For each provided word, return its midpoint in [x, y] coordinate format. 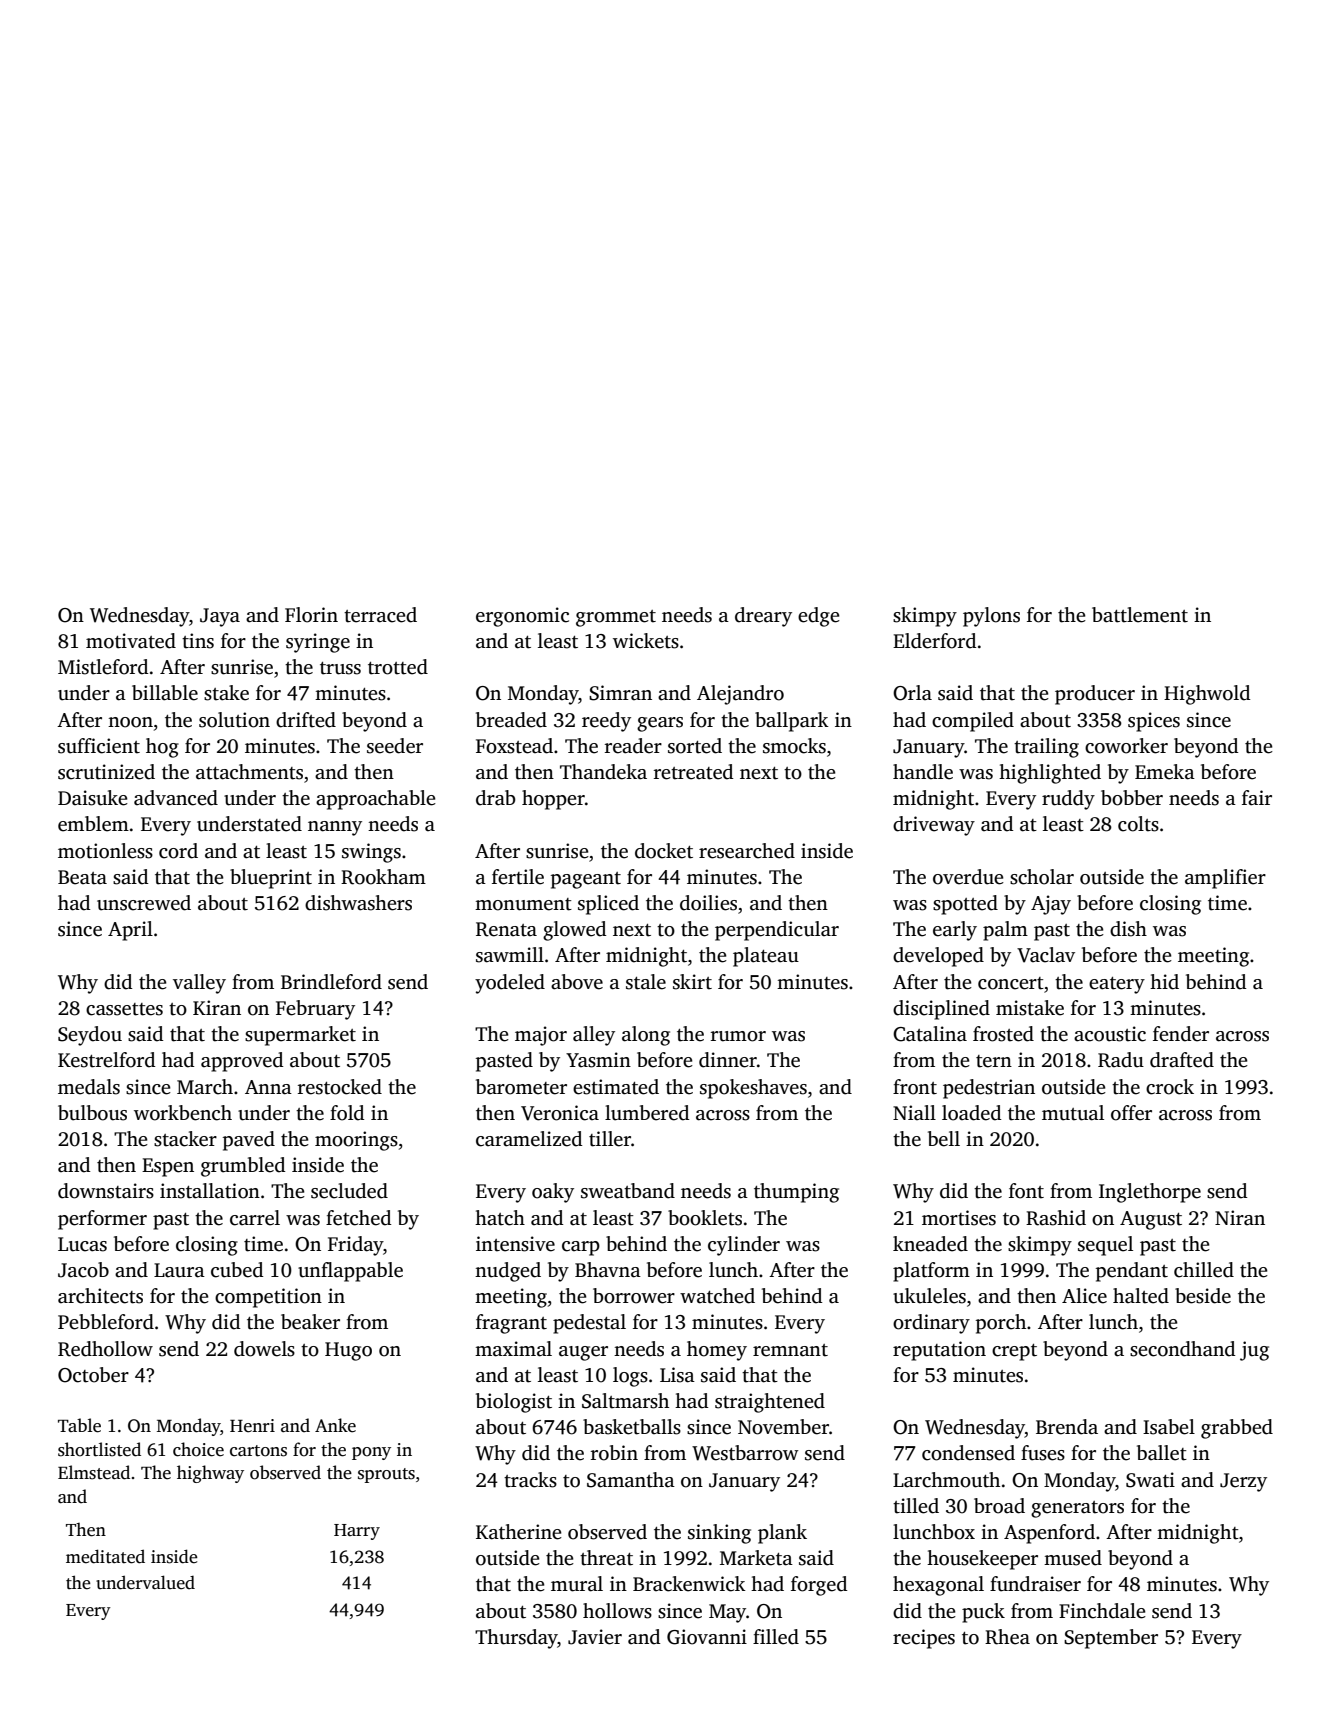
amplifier [1225, 879]
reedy [606, 722]
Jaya [220, 617]
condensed [968, 1453]
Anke [335, 1425]
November [783, 1427]
